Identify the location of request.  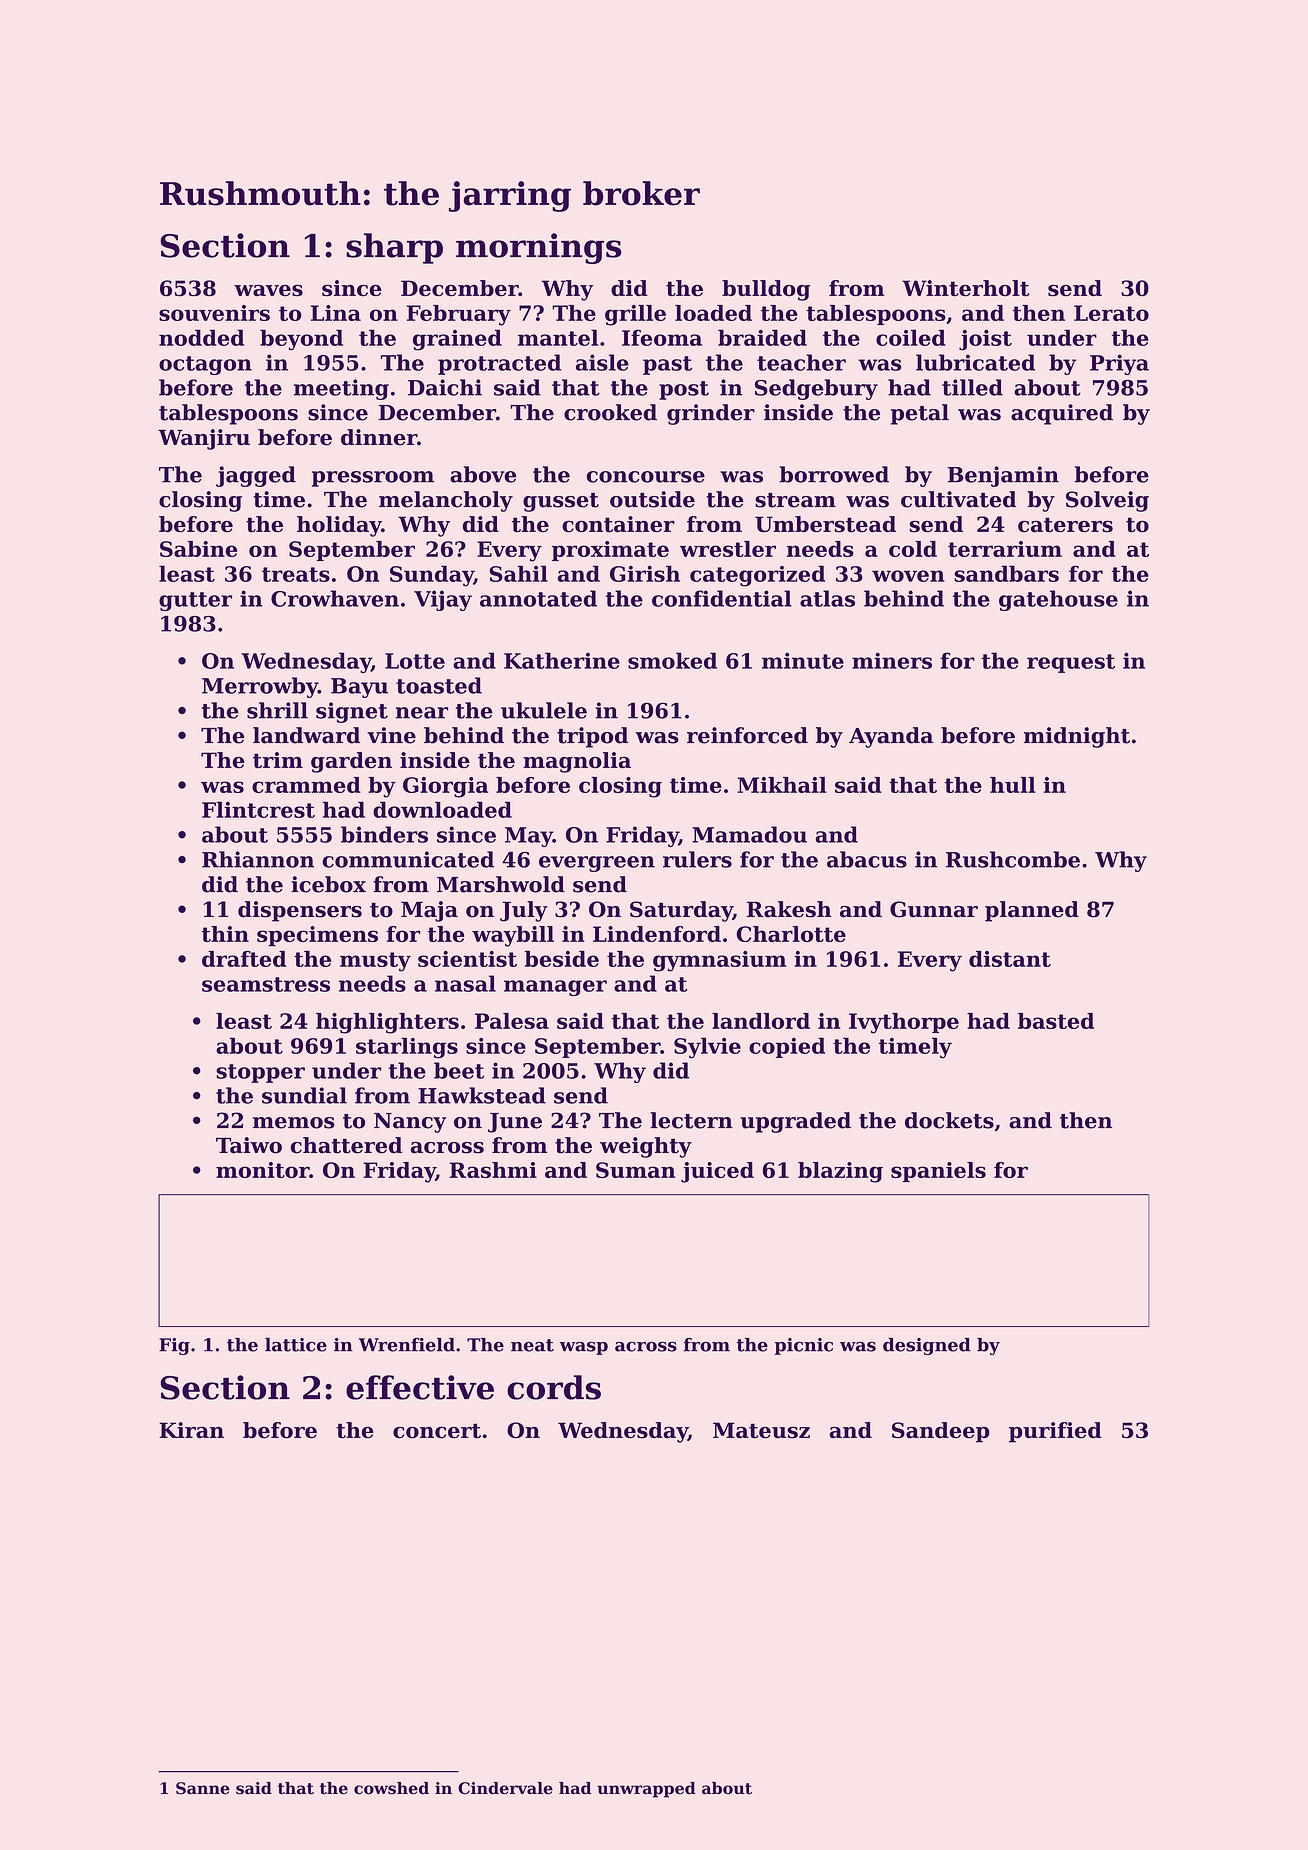
(1071, 663).
